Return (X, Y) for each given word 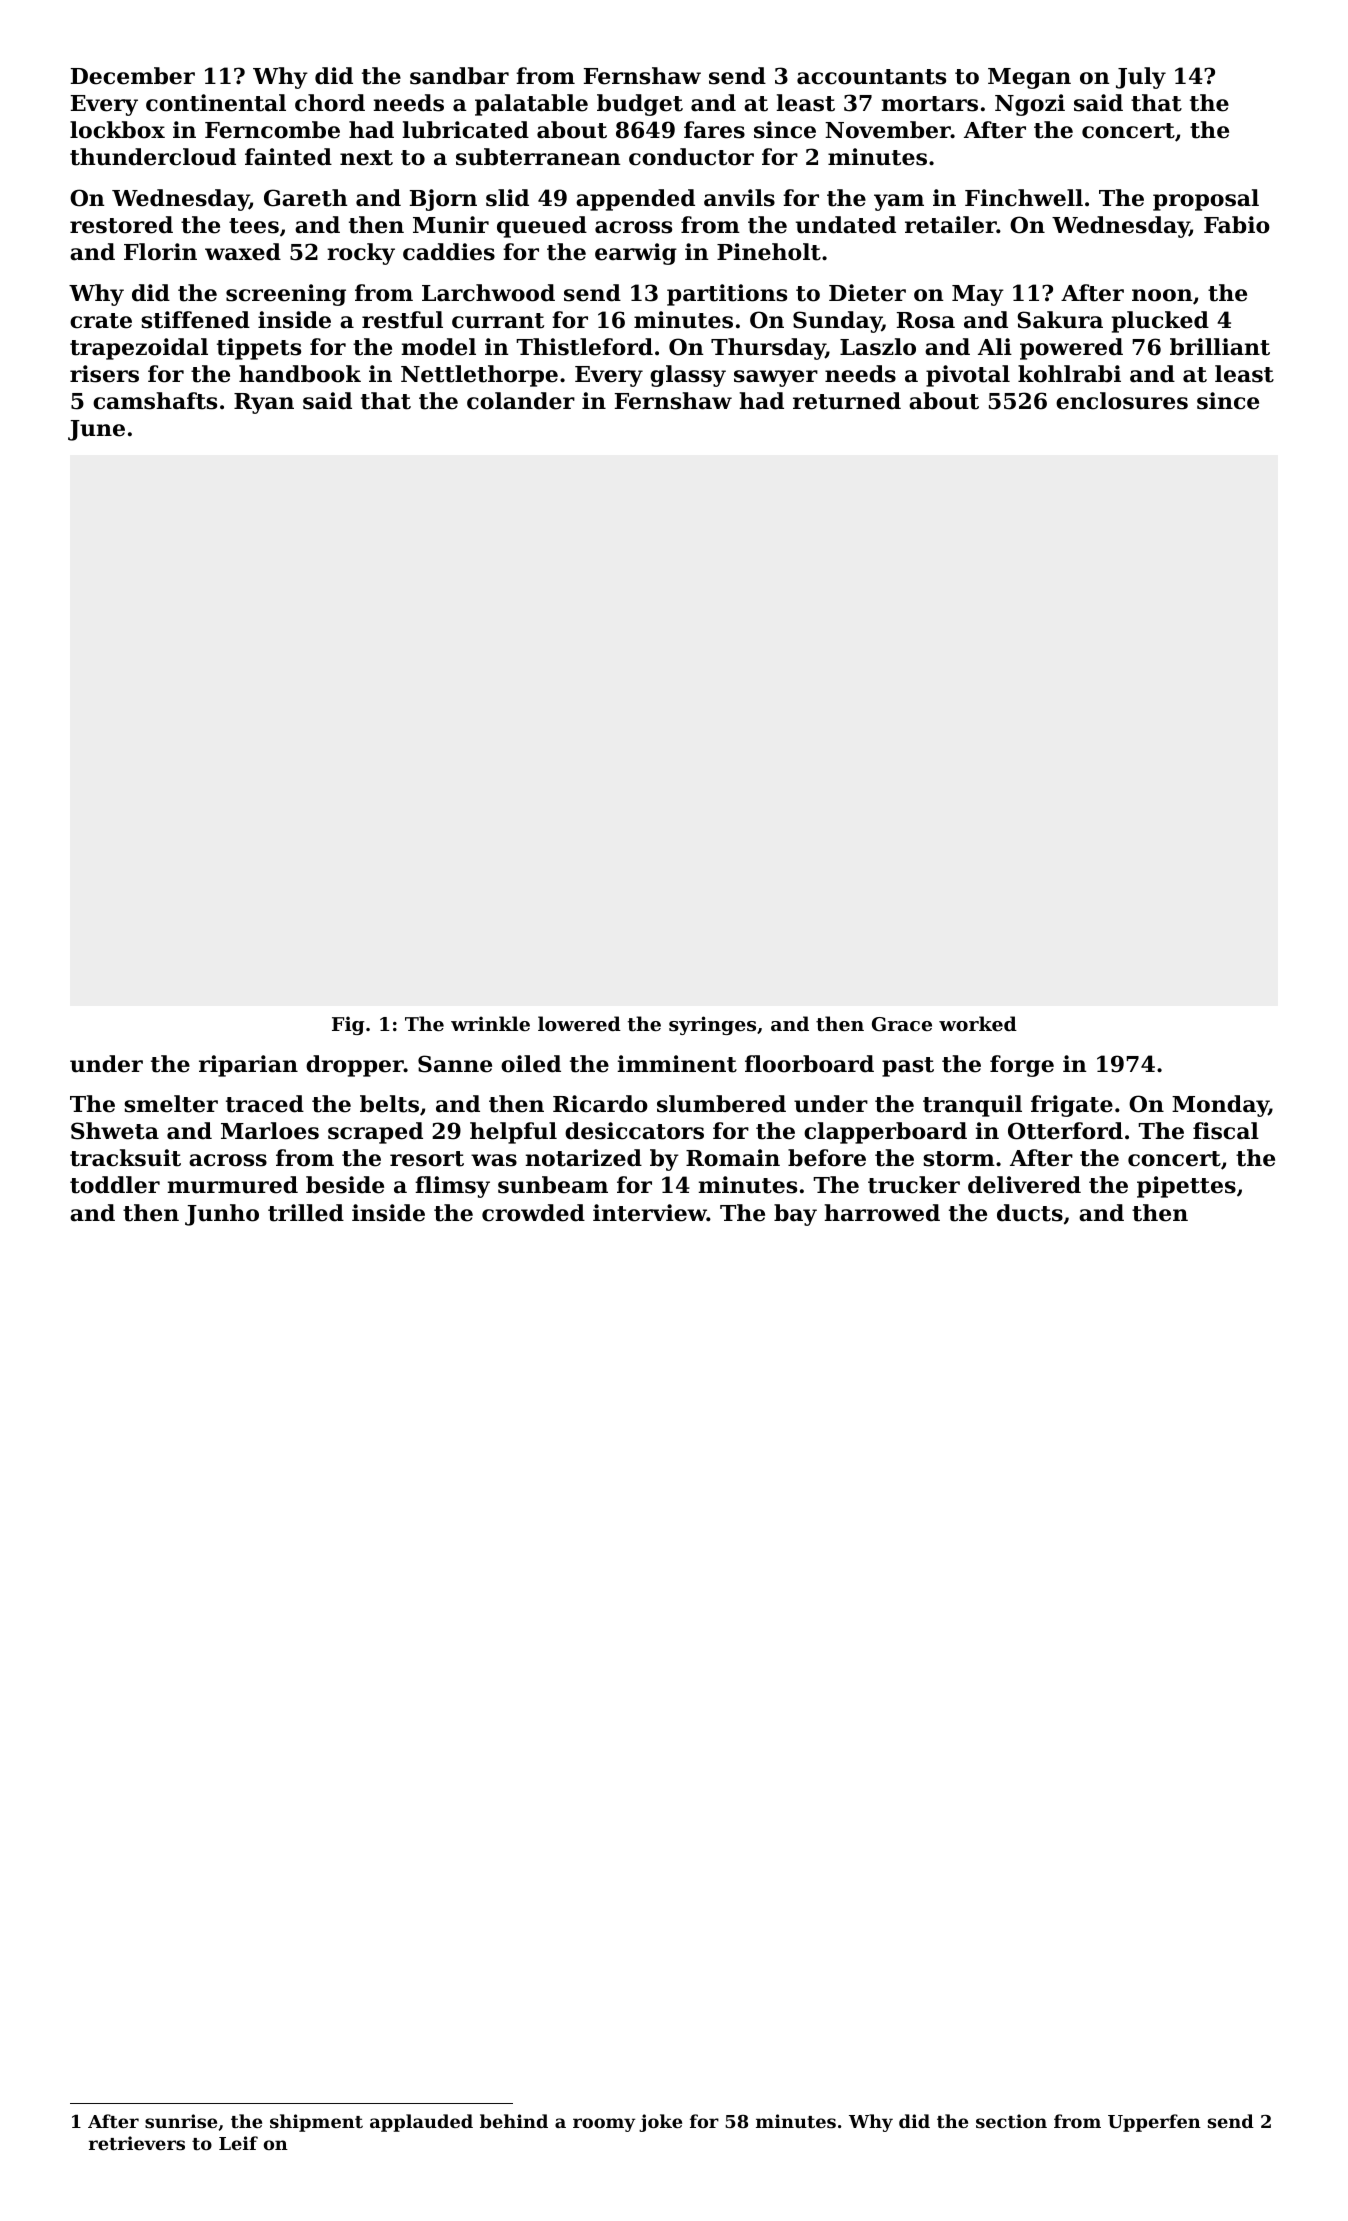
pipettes (1186, 1187)
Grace (902, 1024)
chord (330, 103)
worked (978, 1023)
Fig (348, 1025)
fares (714, 130)
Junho (222, 1215)
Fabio (1237, 225)
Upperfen (1154, 2123)
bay (795, 1215)
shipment (316, 2123)
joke (660, 2123)
